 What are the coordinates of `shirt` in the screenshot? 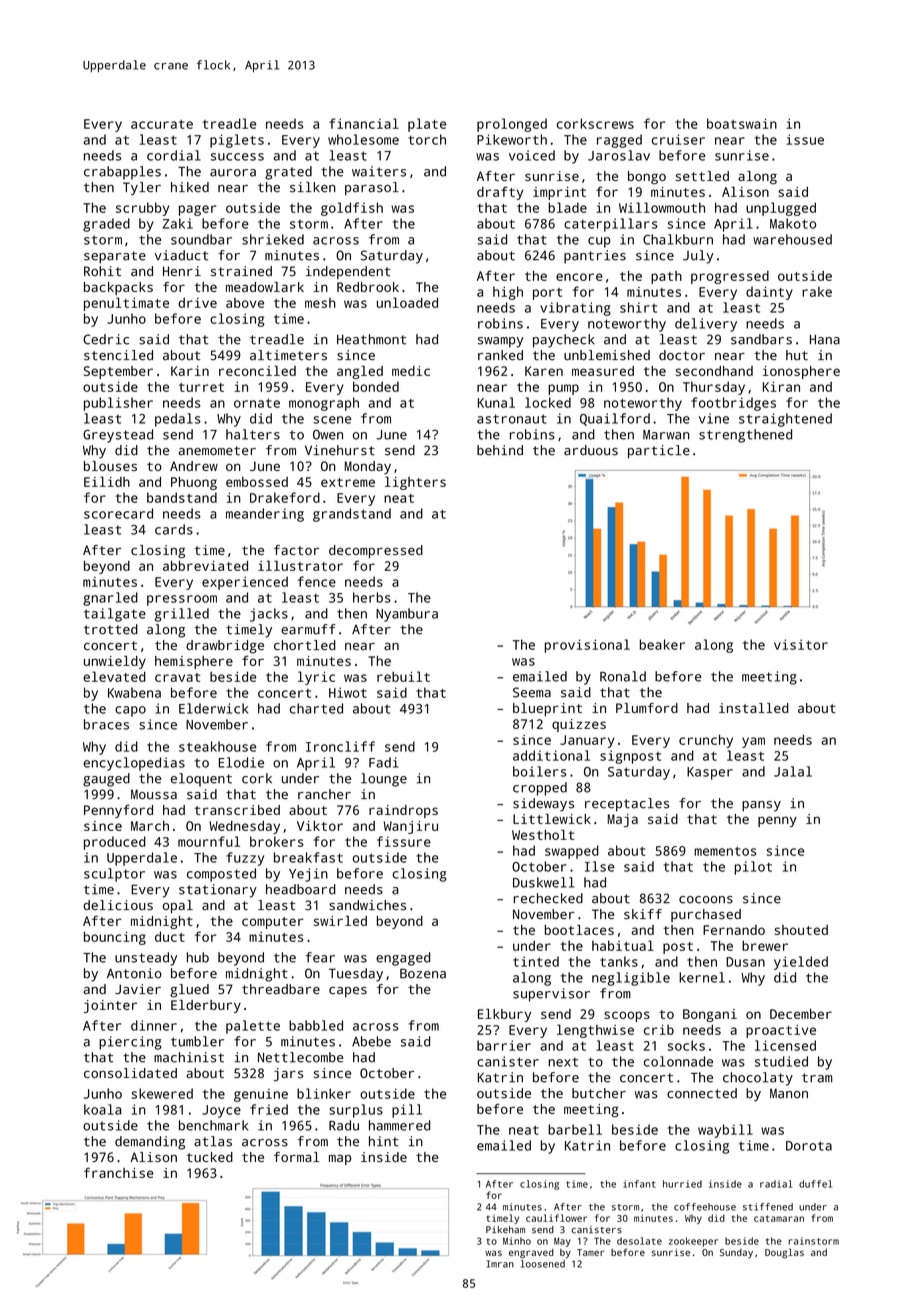 It's located at (638, 307).
